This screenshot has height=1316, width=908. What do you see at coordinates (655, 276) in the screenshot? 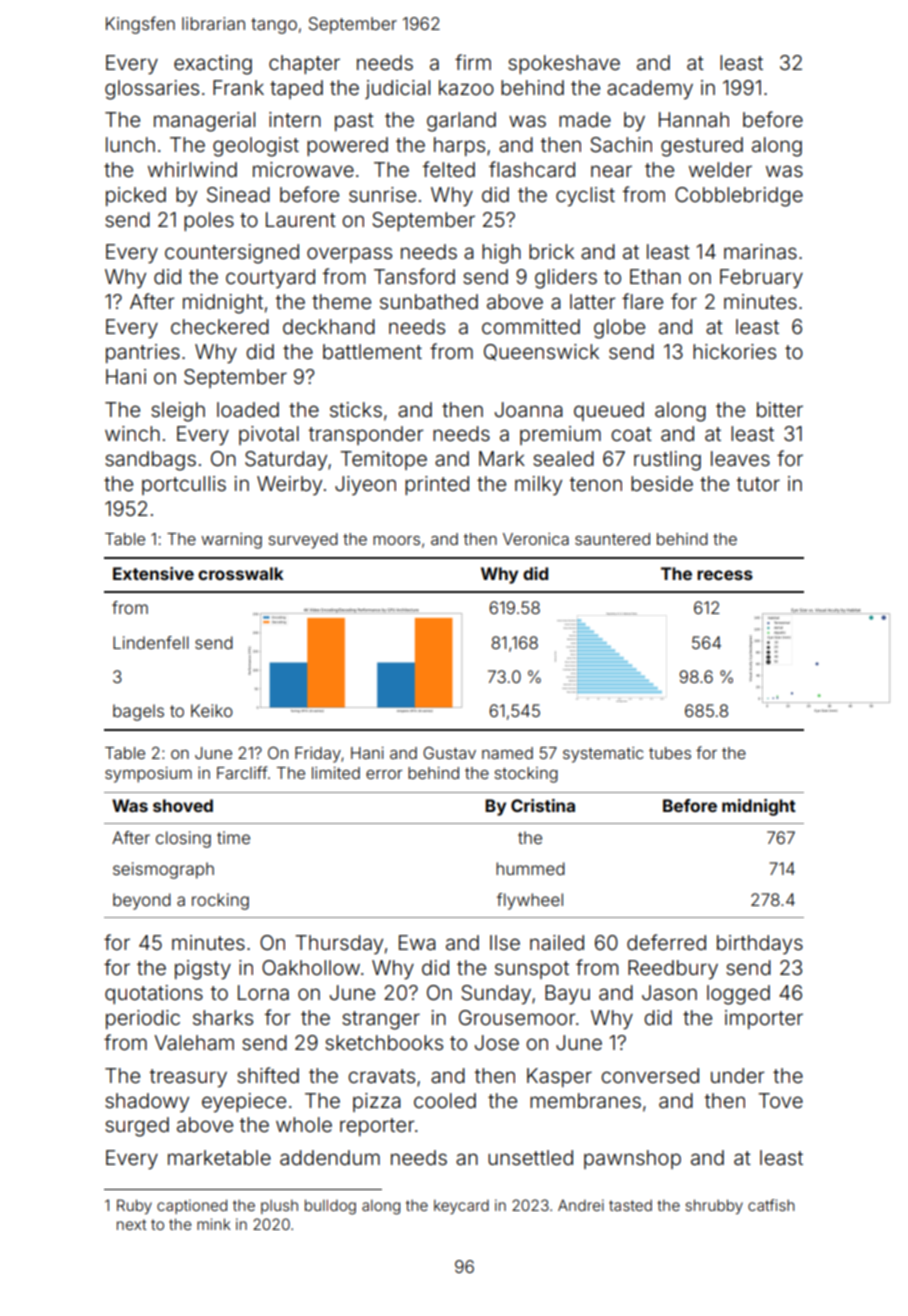
I see `Ethan` at bounding box center [655, 276].
